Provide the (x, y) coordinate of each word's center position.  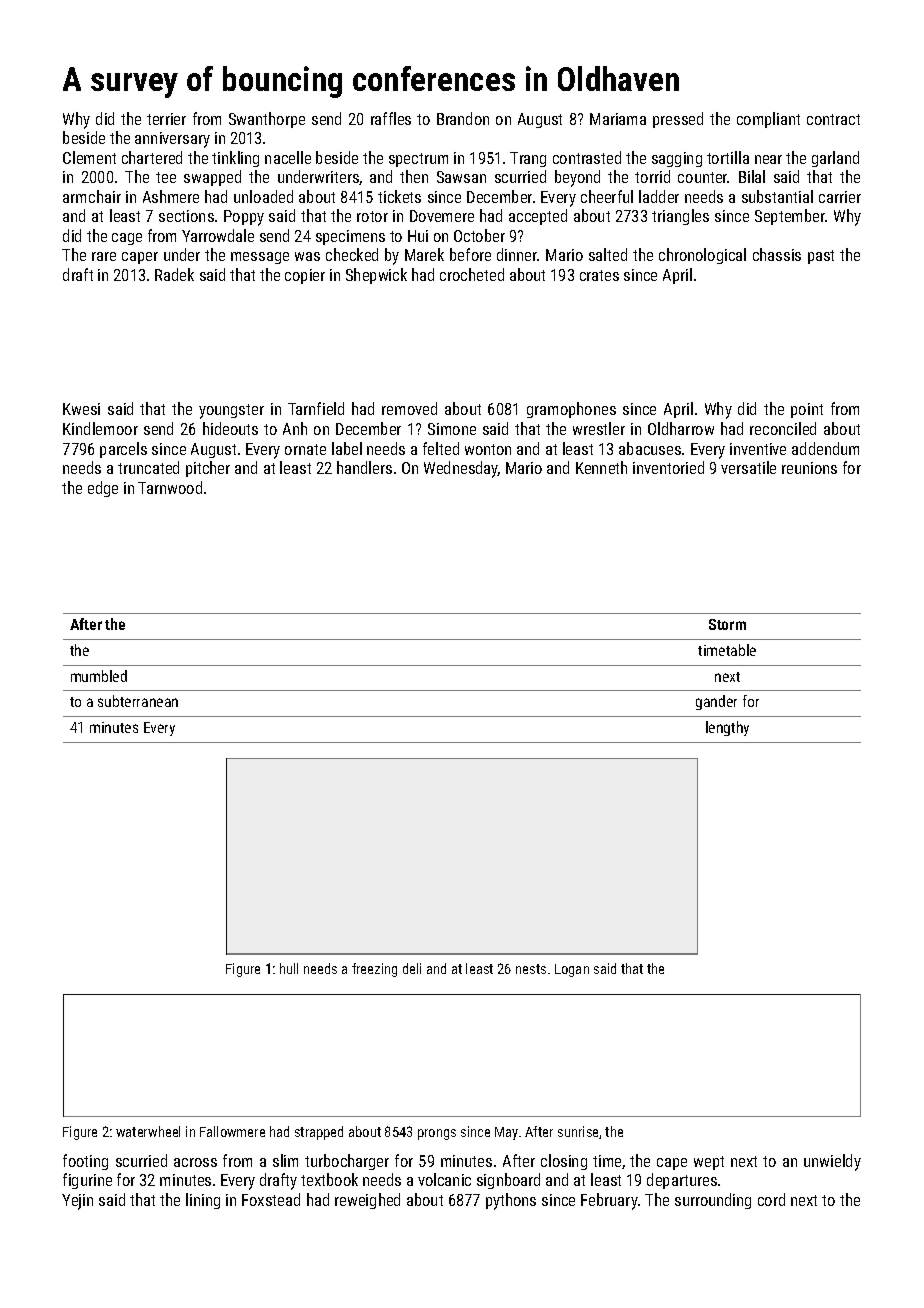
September (790, 217)
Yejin (77, 1202)
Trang (528, 159)
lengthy (727, 728)
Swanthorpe (267, 120)
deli (412, 968)
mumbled (99, 676)
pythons (511, 1201)
